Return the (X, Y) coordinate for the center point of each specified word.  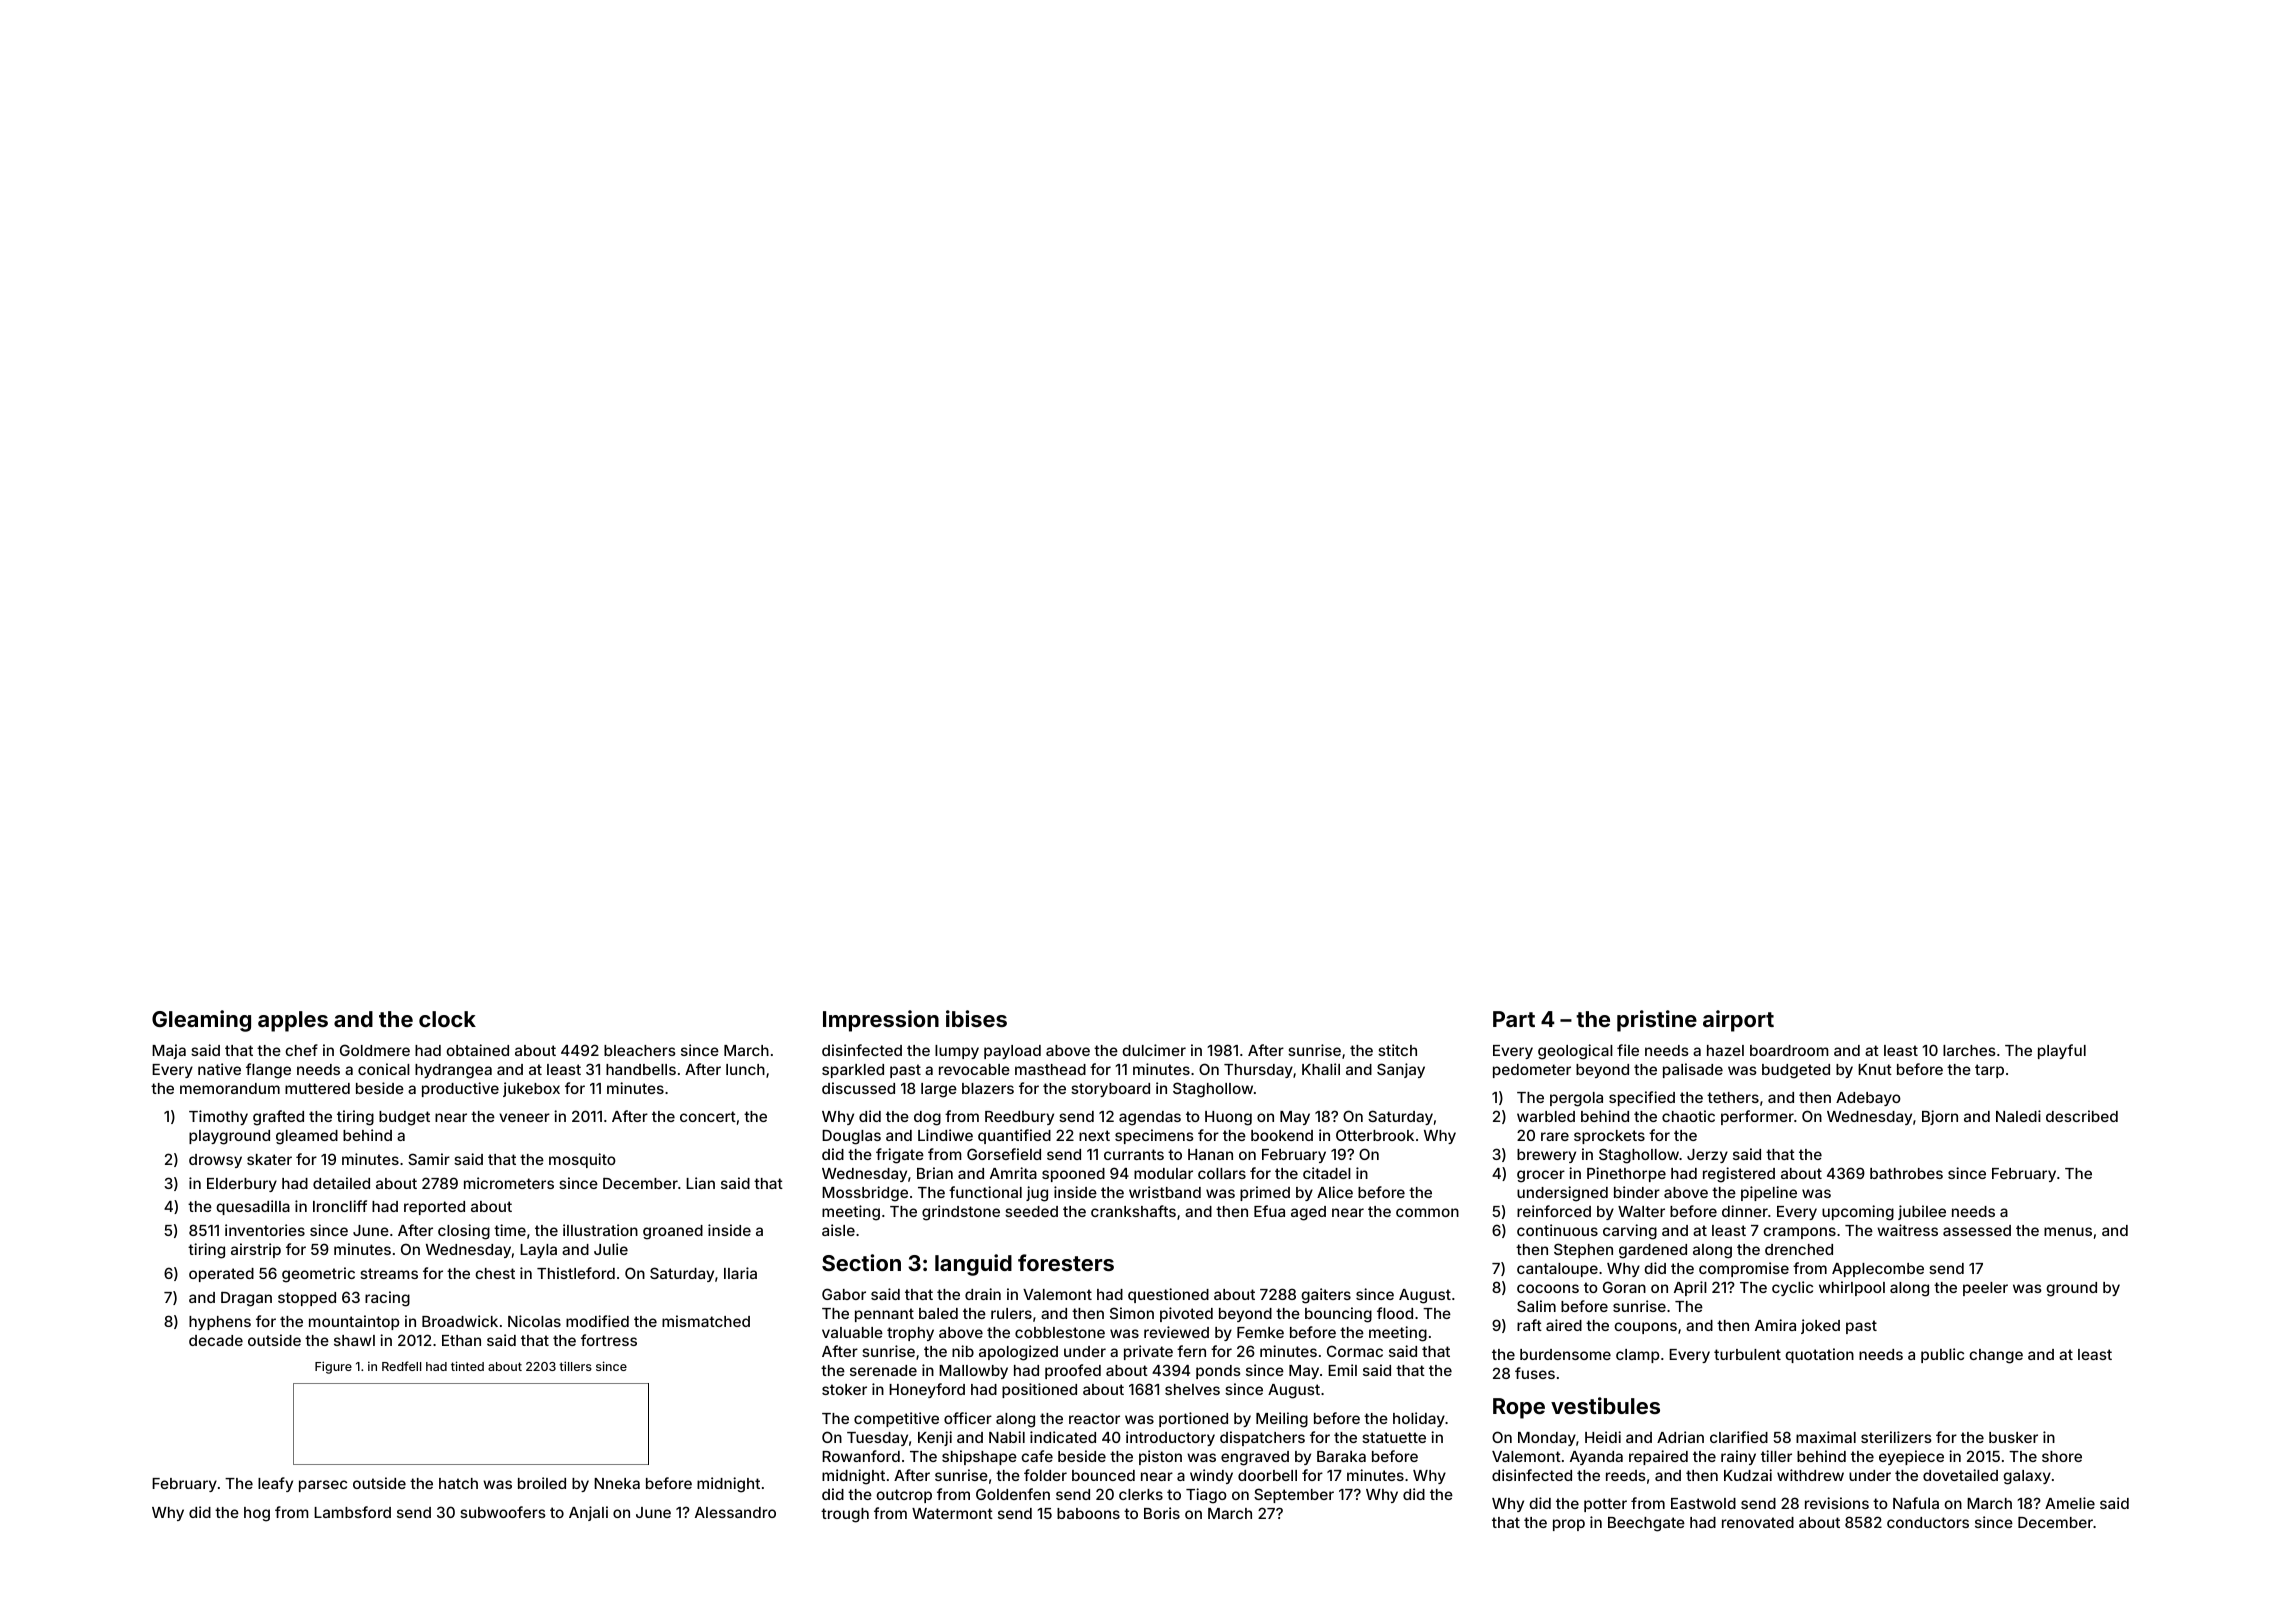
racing (387, 1299)
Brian (935, 1173)
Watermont (952, 1513)
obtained (477, 1050)
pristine (1657, 1021)
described (2082, 1116)
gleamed (307, 1137)
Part (1514, 1019)
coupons (1645, 1328)
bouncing (1338, 1315)
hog (257, 1514)
